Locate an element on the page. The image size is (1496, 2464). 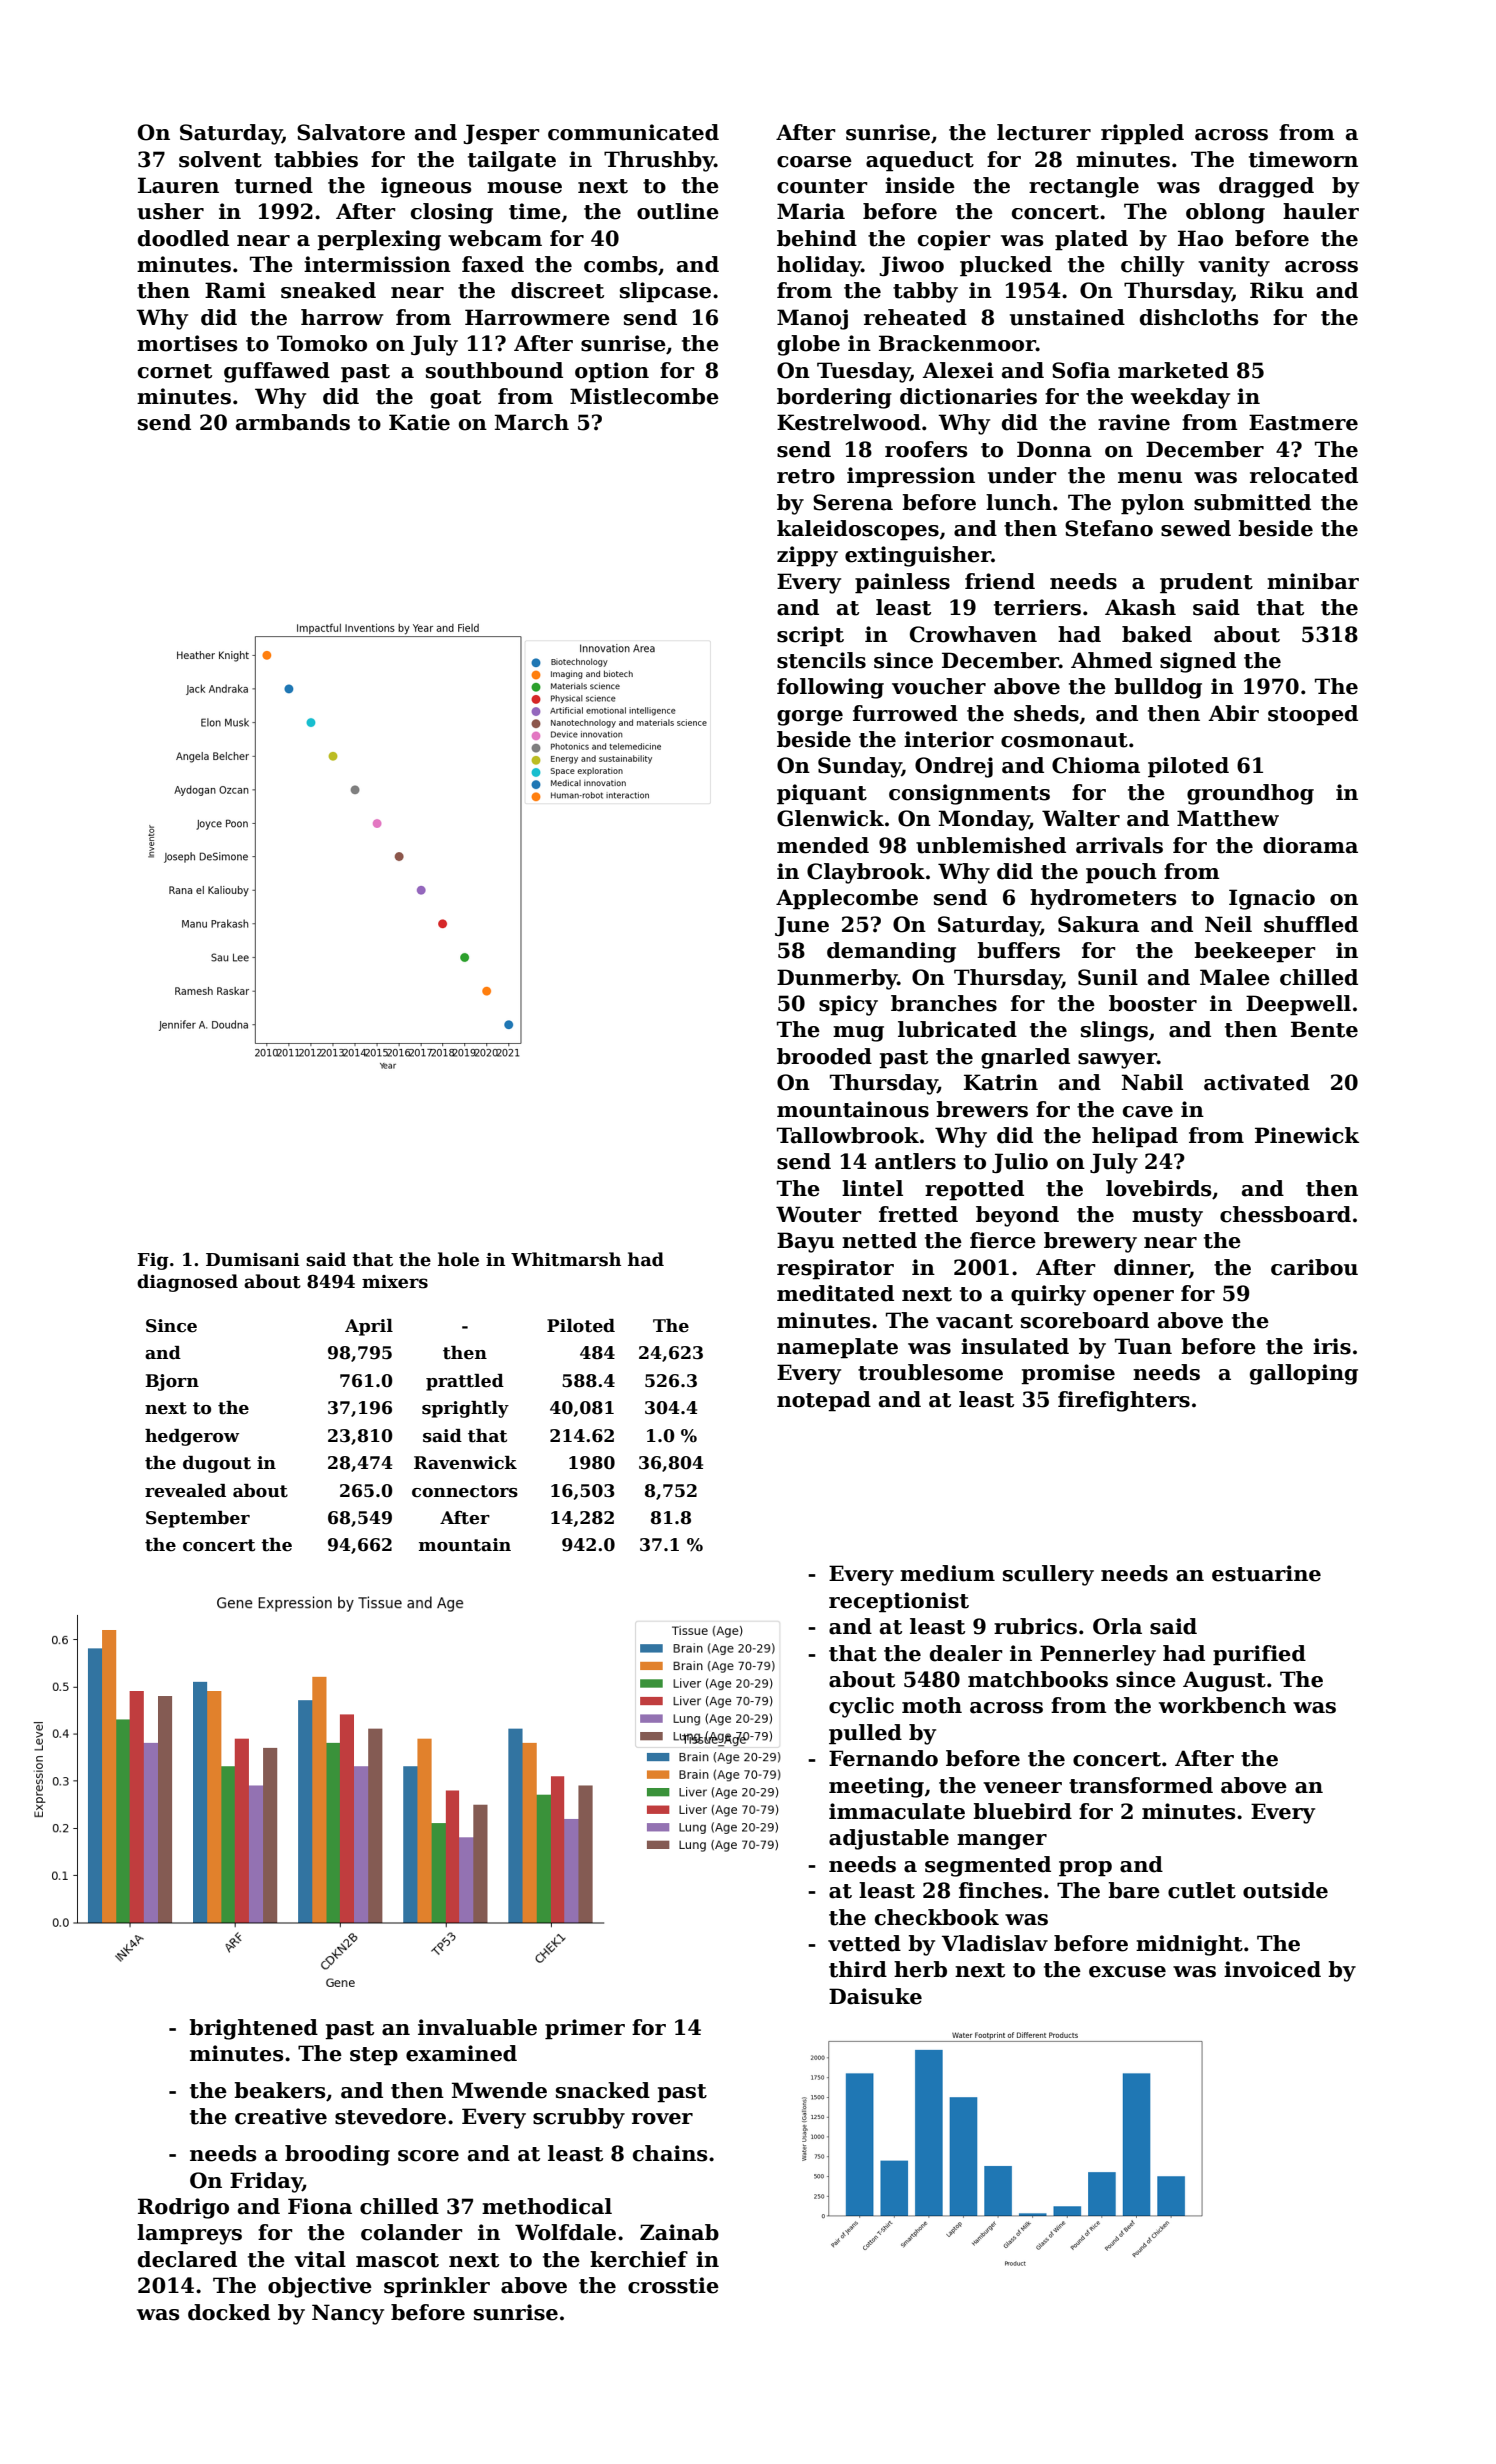
crosstie is located at coordinates (673, 2285).
